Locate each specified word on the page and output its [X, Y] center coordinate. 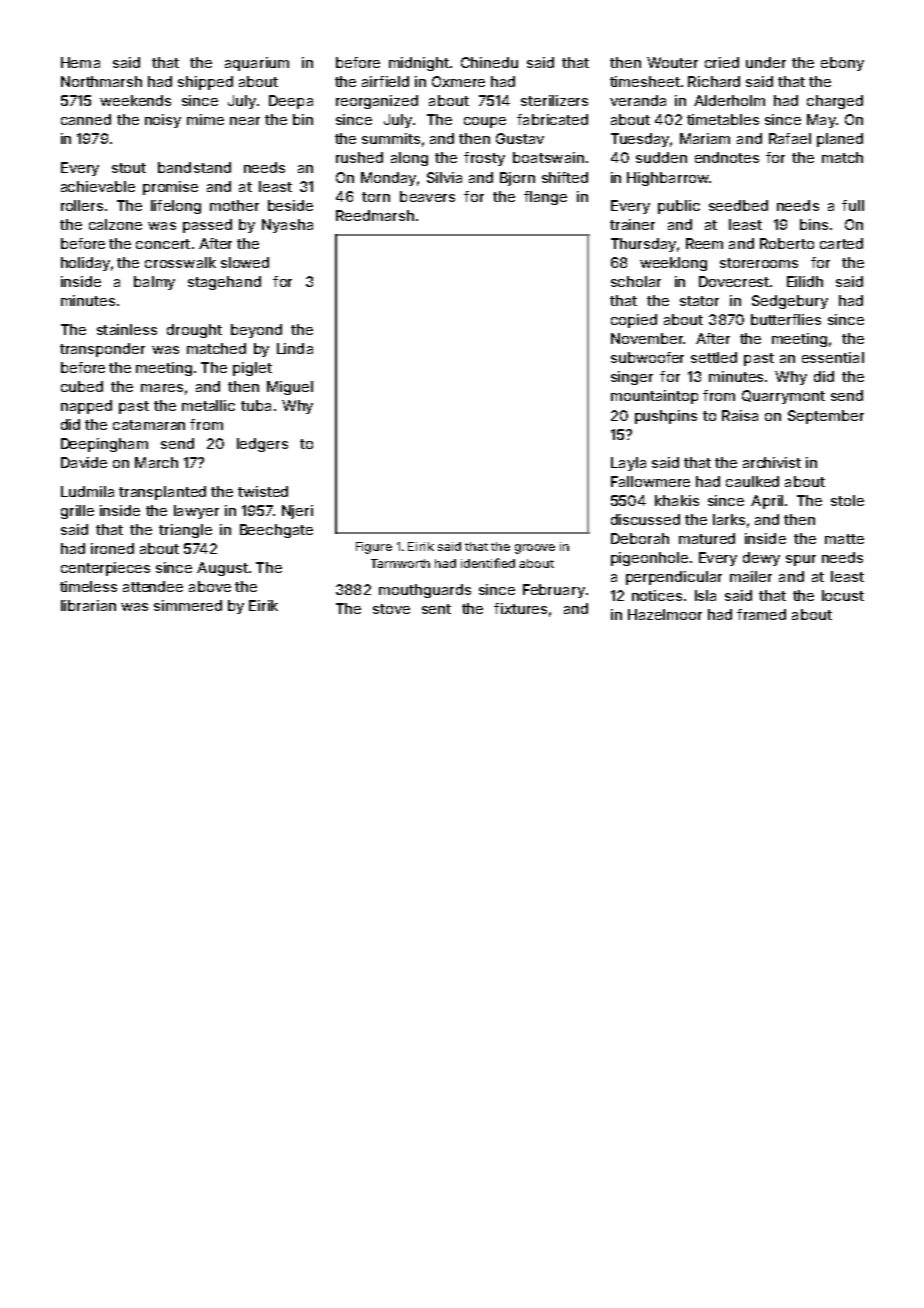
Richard [714, 81]
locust [843, 595]
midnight [419, 64]
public [679, 207]
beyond [256, 331]
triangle [185, 531]
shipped [205, 83]
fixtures [520, 608]
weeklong [673, 264]
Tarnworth [400, 563]
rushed [359, 157]
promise [170, 188]
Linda [295, 348]
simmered [188, 605]
